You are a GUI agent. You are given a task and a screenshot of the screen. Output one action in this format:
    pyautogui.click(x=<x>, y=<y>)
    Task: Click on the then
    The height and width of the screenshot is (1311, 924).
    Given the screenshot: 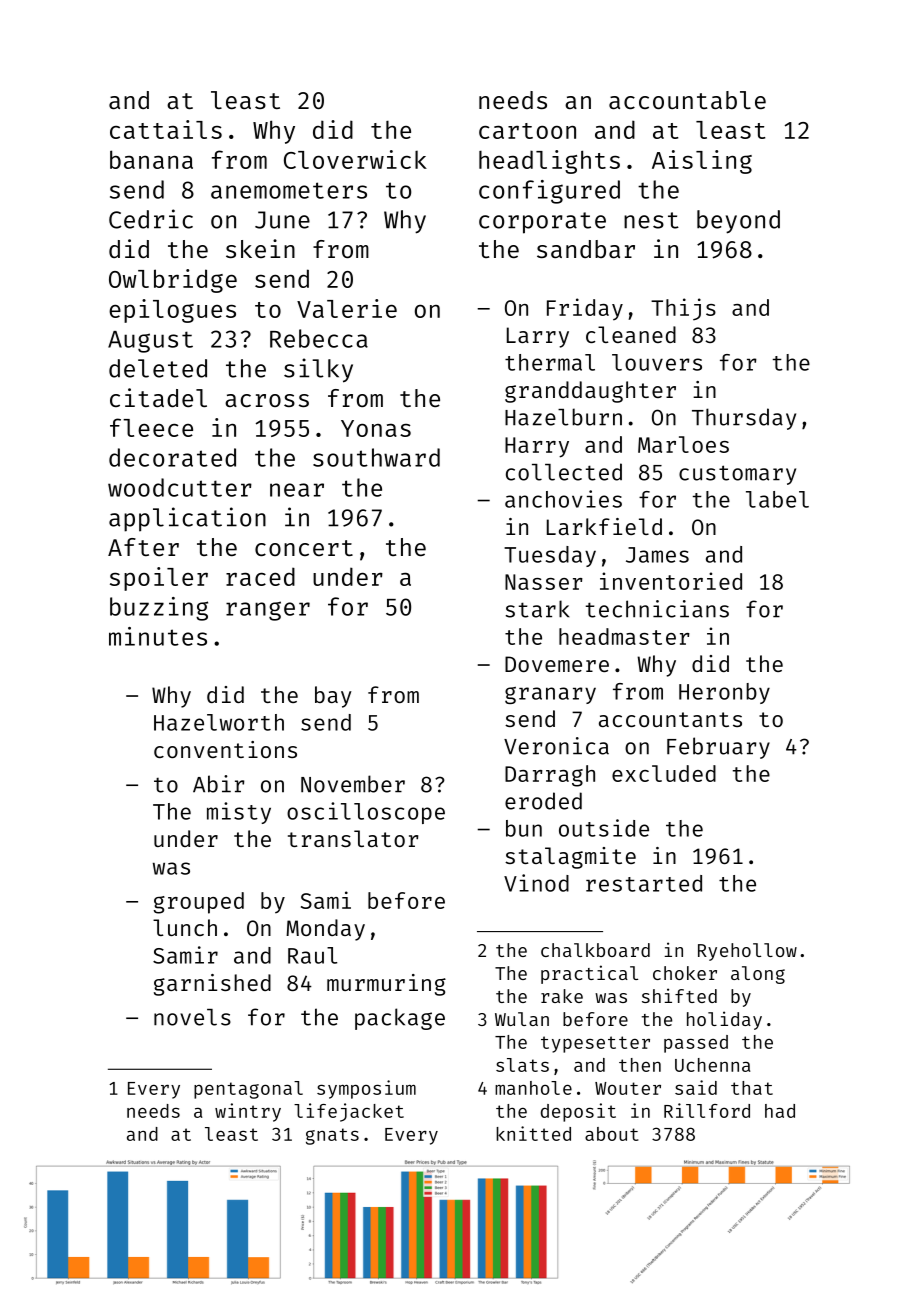 What is the action you would take?
    pyautogui.click(x=640, y=1065)
